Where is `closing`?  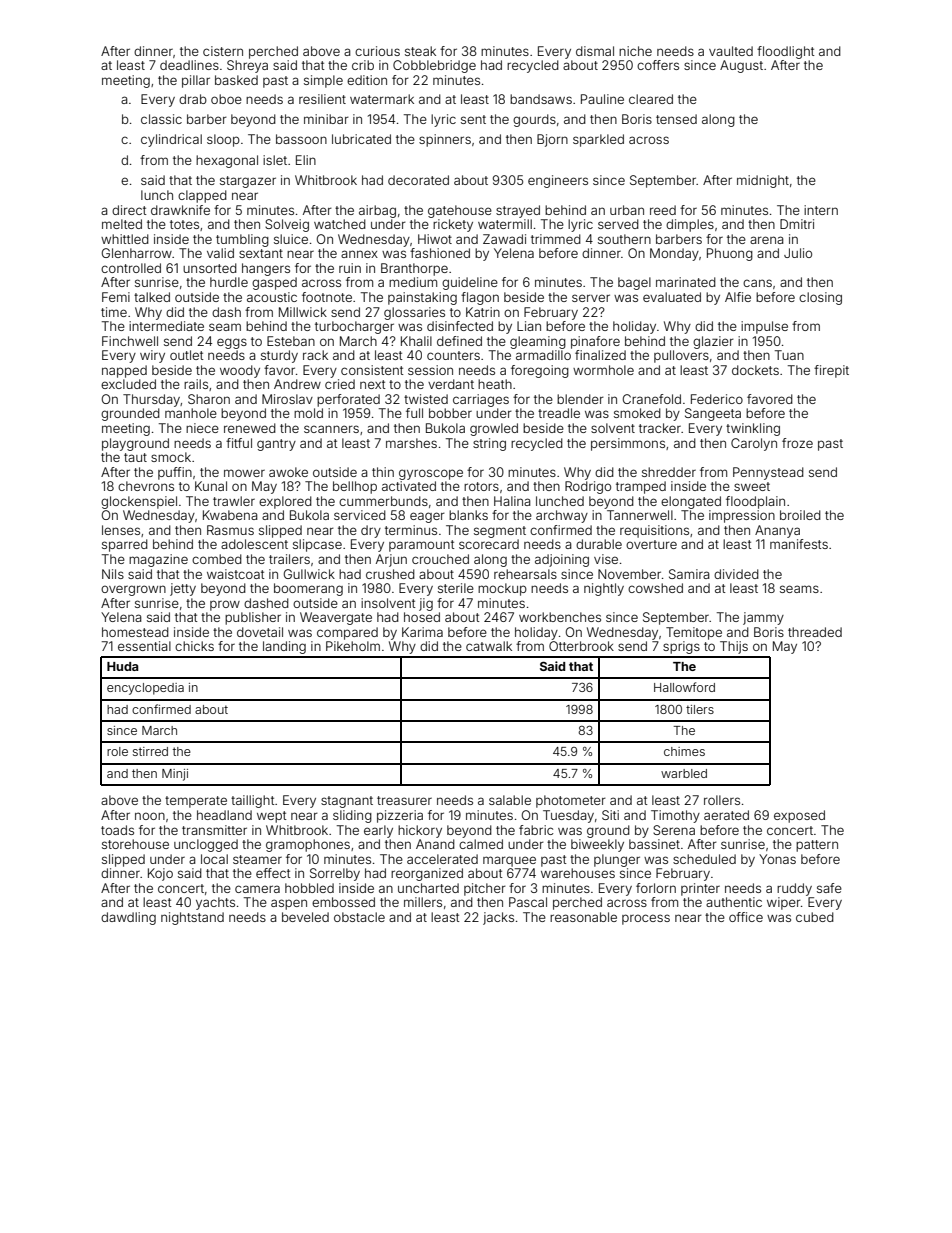
closing is located at coordinates (820, 298).
